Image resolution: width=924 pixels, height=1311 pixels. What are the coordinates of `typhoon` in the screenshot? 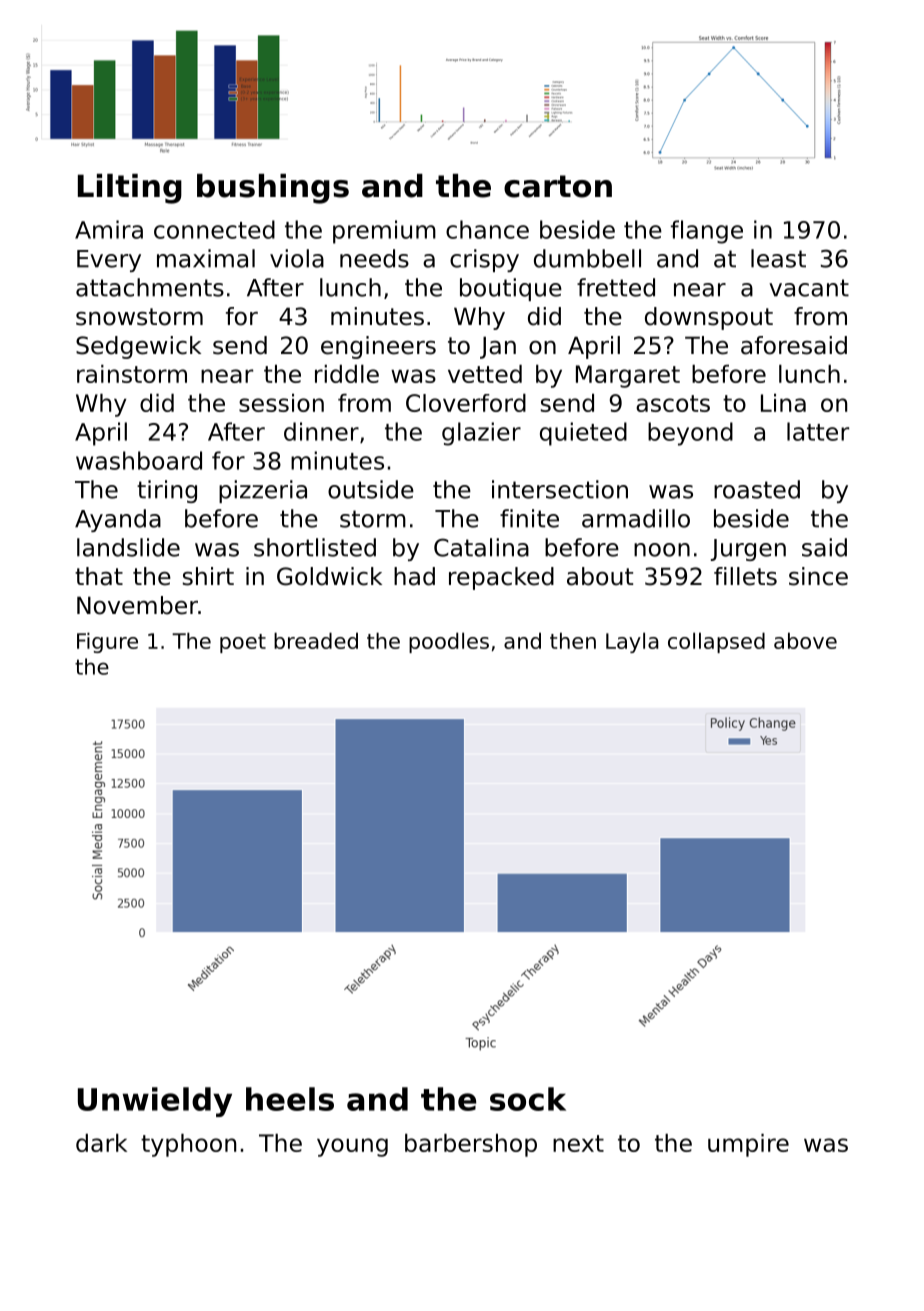 It's located at (188, 1145).
